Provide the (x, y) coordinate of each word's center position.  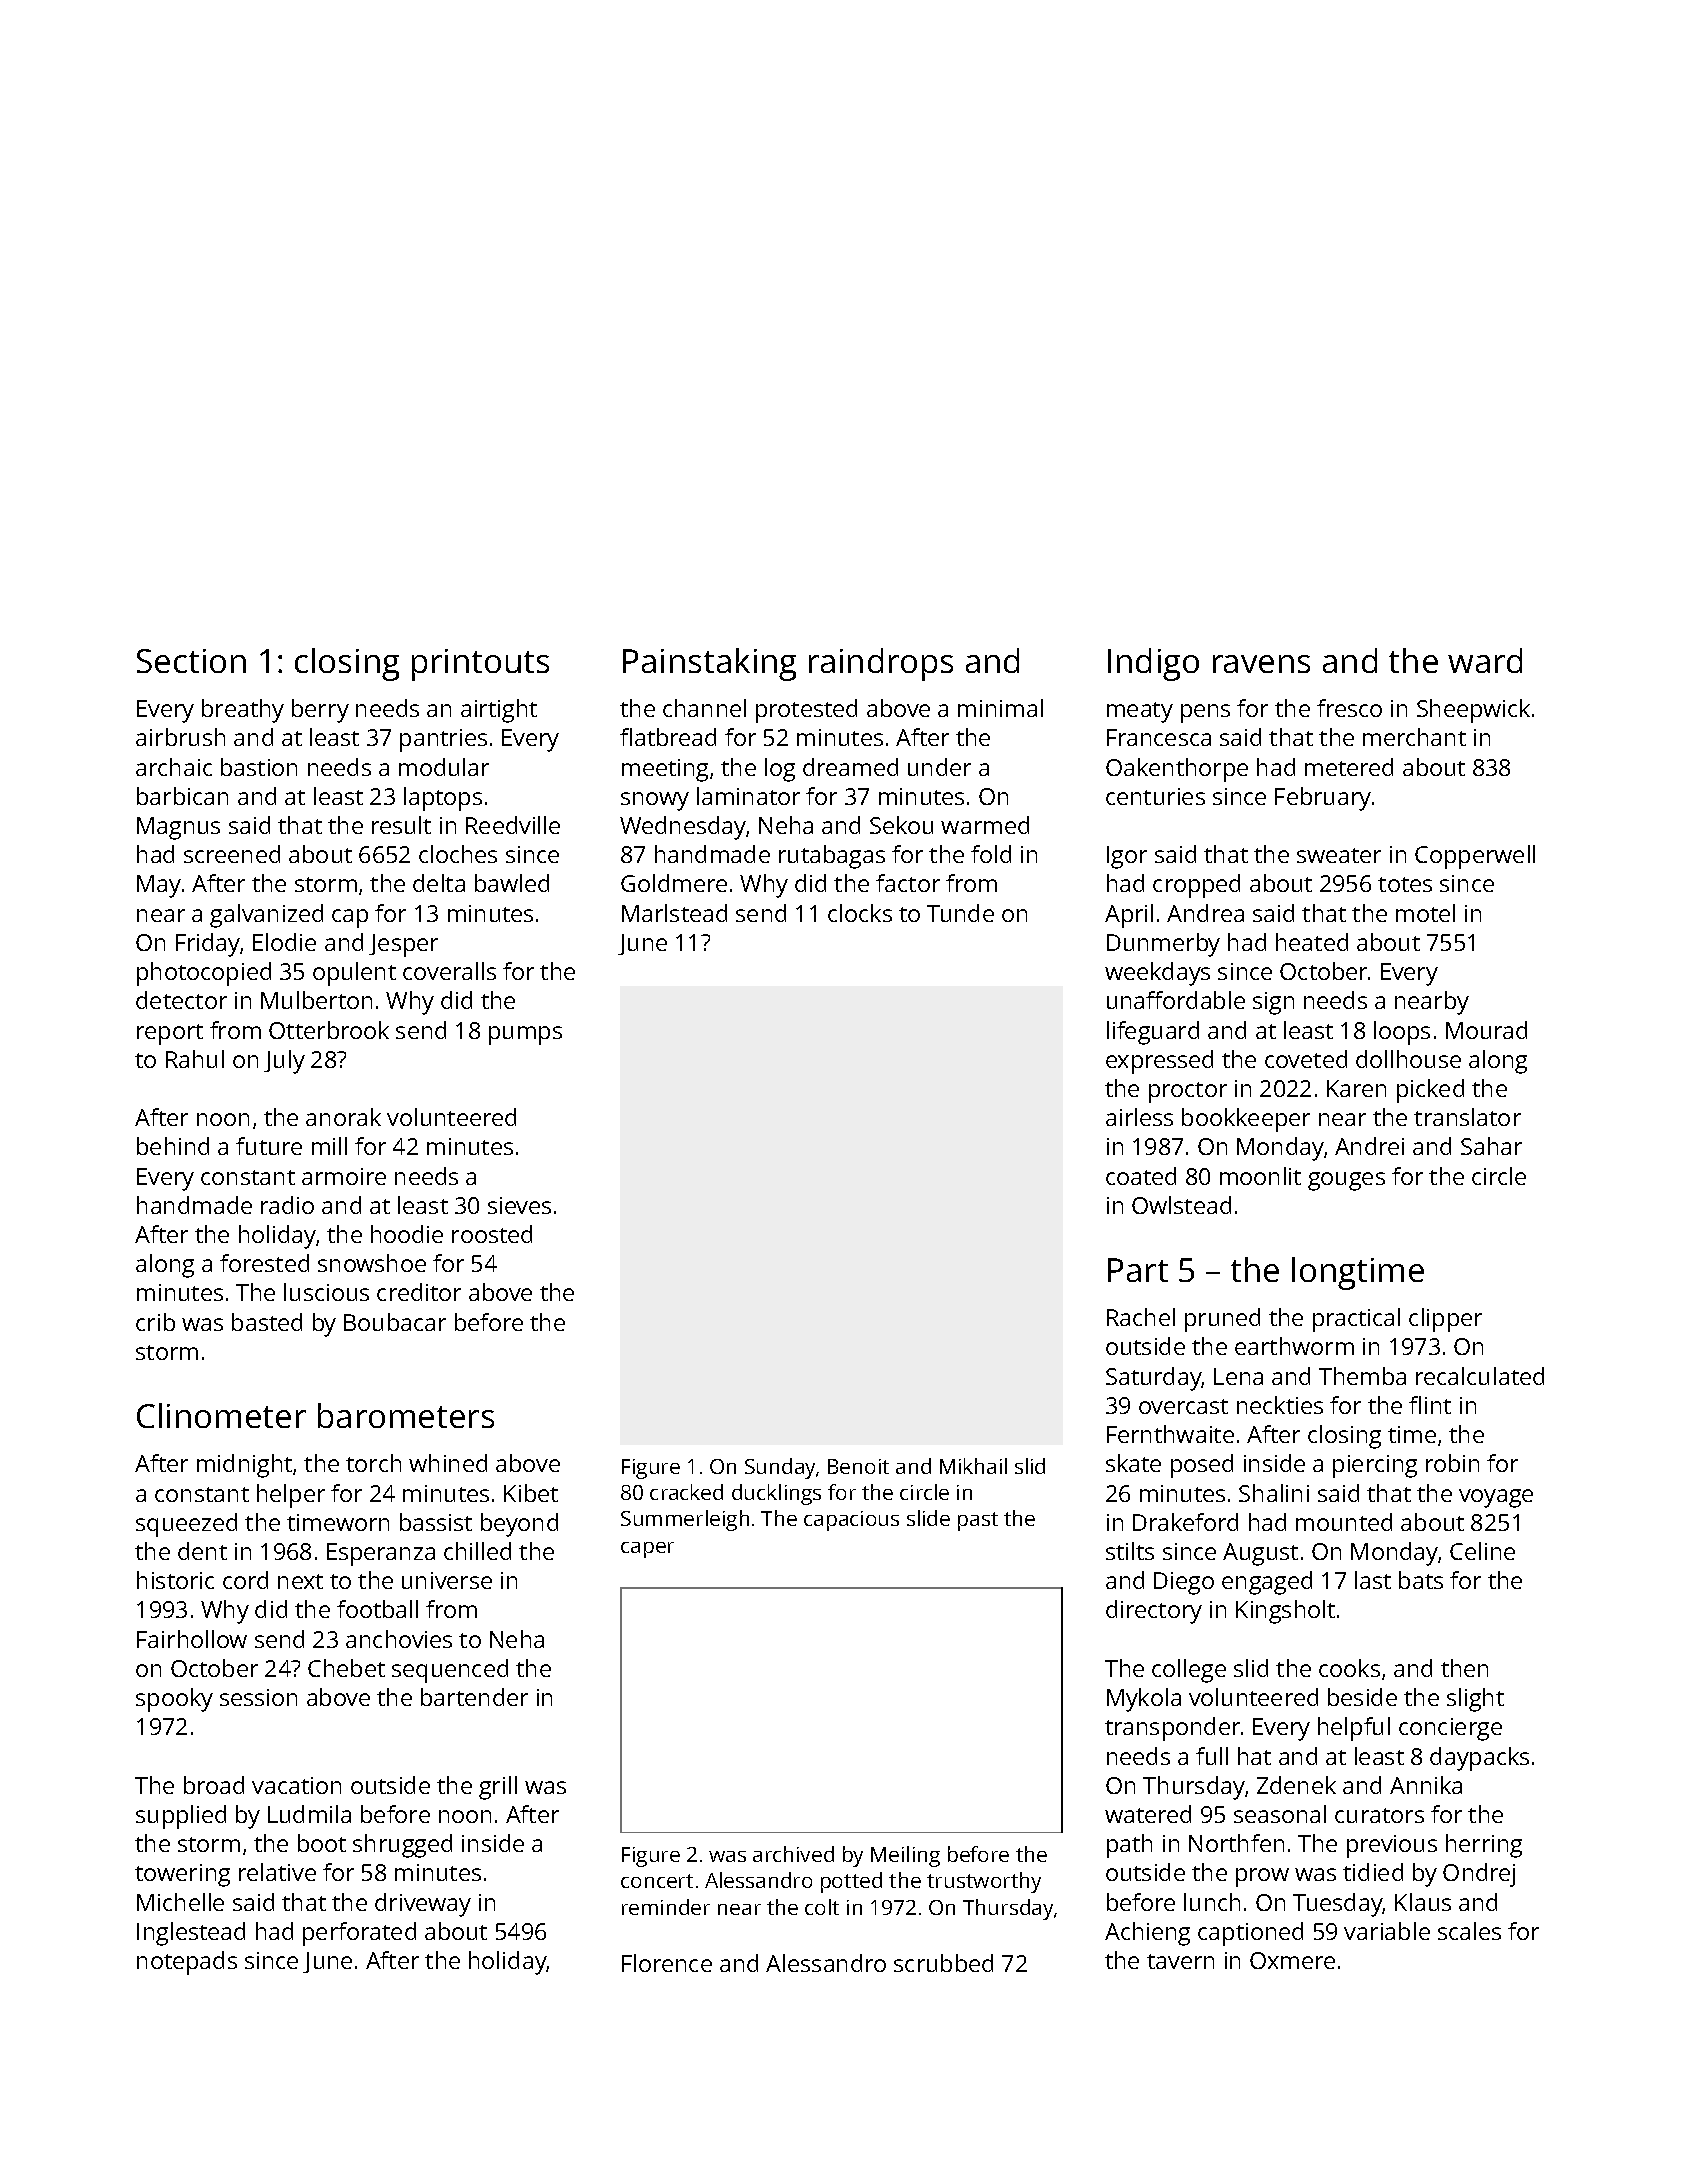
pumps (525, 1035)
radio (287, 1205)
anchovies (399, 1639)
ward (1485, 660)
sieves (519, 1205)
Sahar (1491, 1146)
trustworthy (984, 1882)
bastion (259, 767)
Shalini (1274, 1493)
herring (1484, 1846)
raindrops (881, 664)
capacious (851, 1521)
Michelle (180, 1902)
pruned (1222, 1320)
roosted (492, 1234)
